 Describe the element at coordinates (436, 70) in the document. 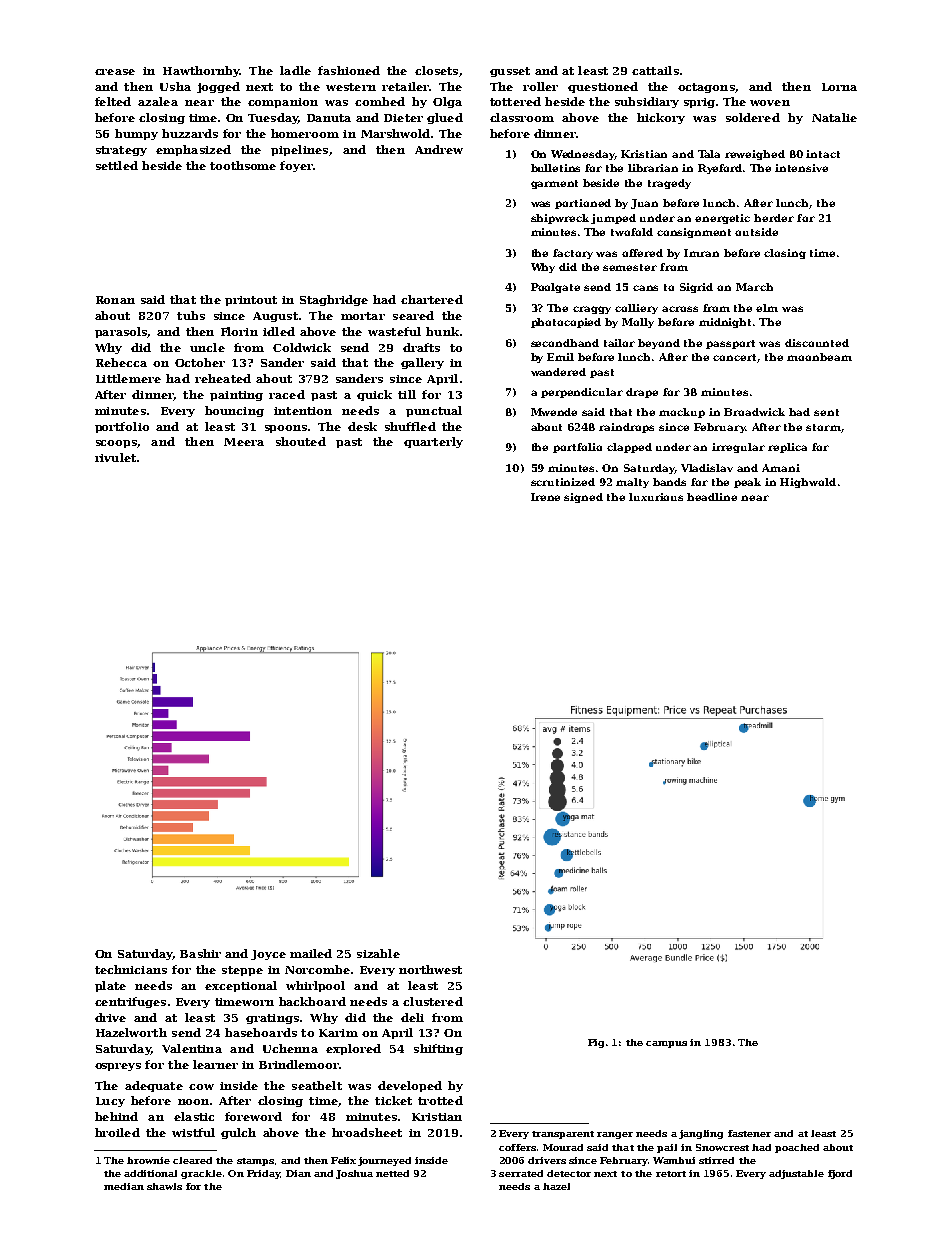

I see `closets` at that location.
